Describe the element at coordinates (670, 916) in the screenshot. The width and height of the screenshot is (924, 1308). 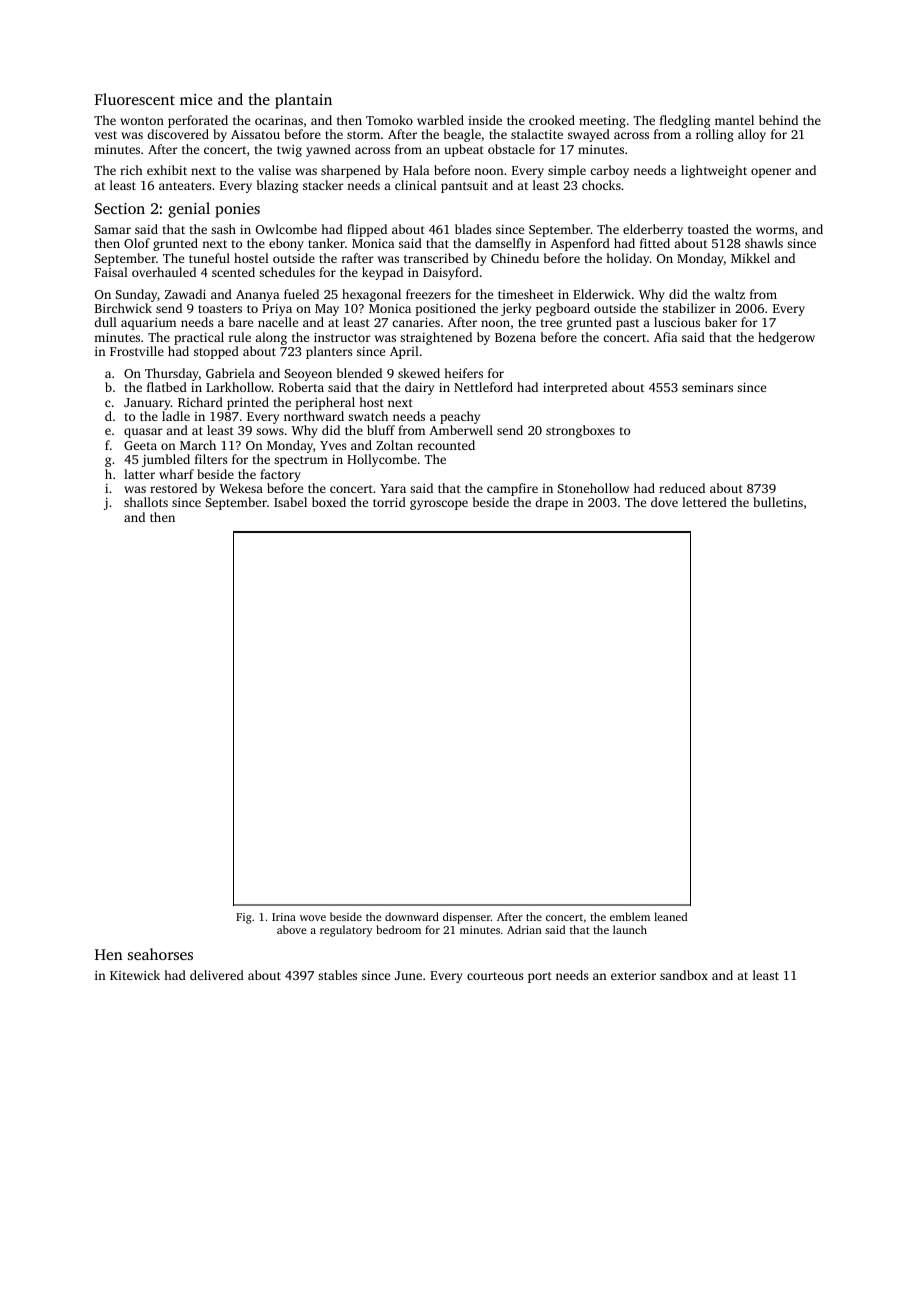
I see `leaned` at that location.
